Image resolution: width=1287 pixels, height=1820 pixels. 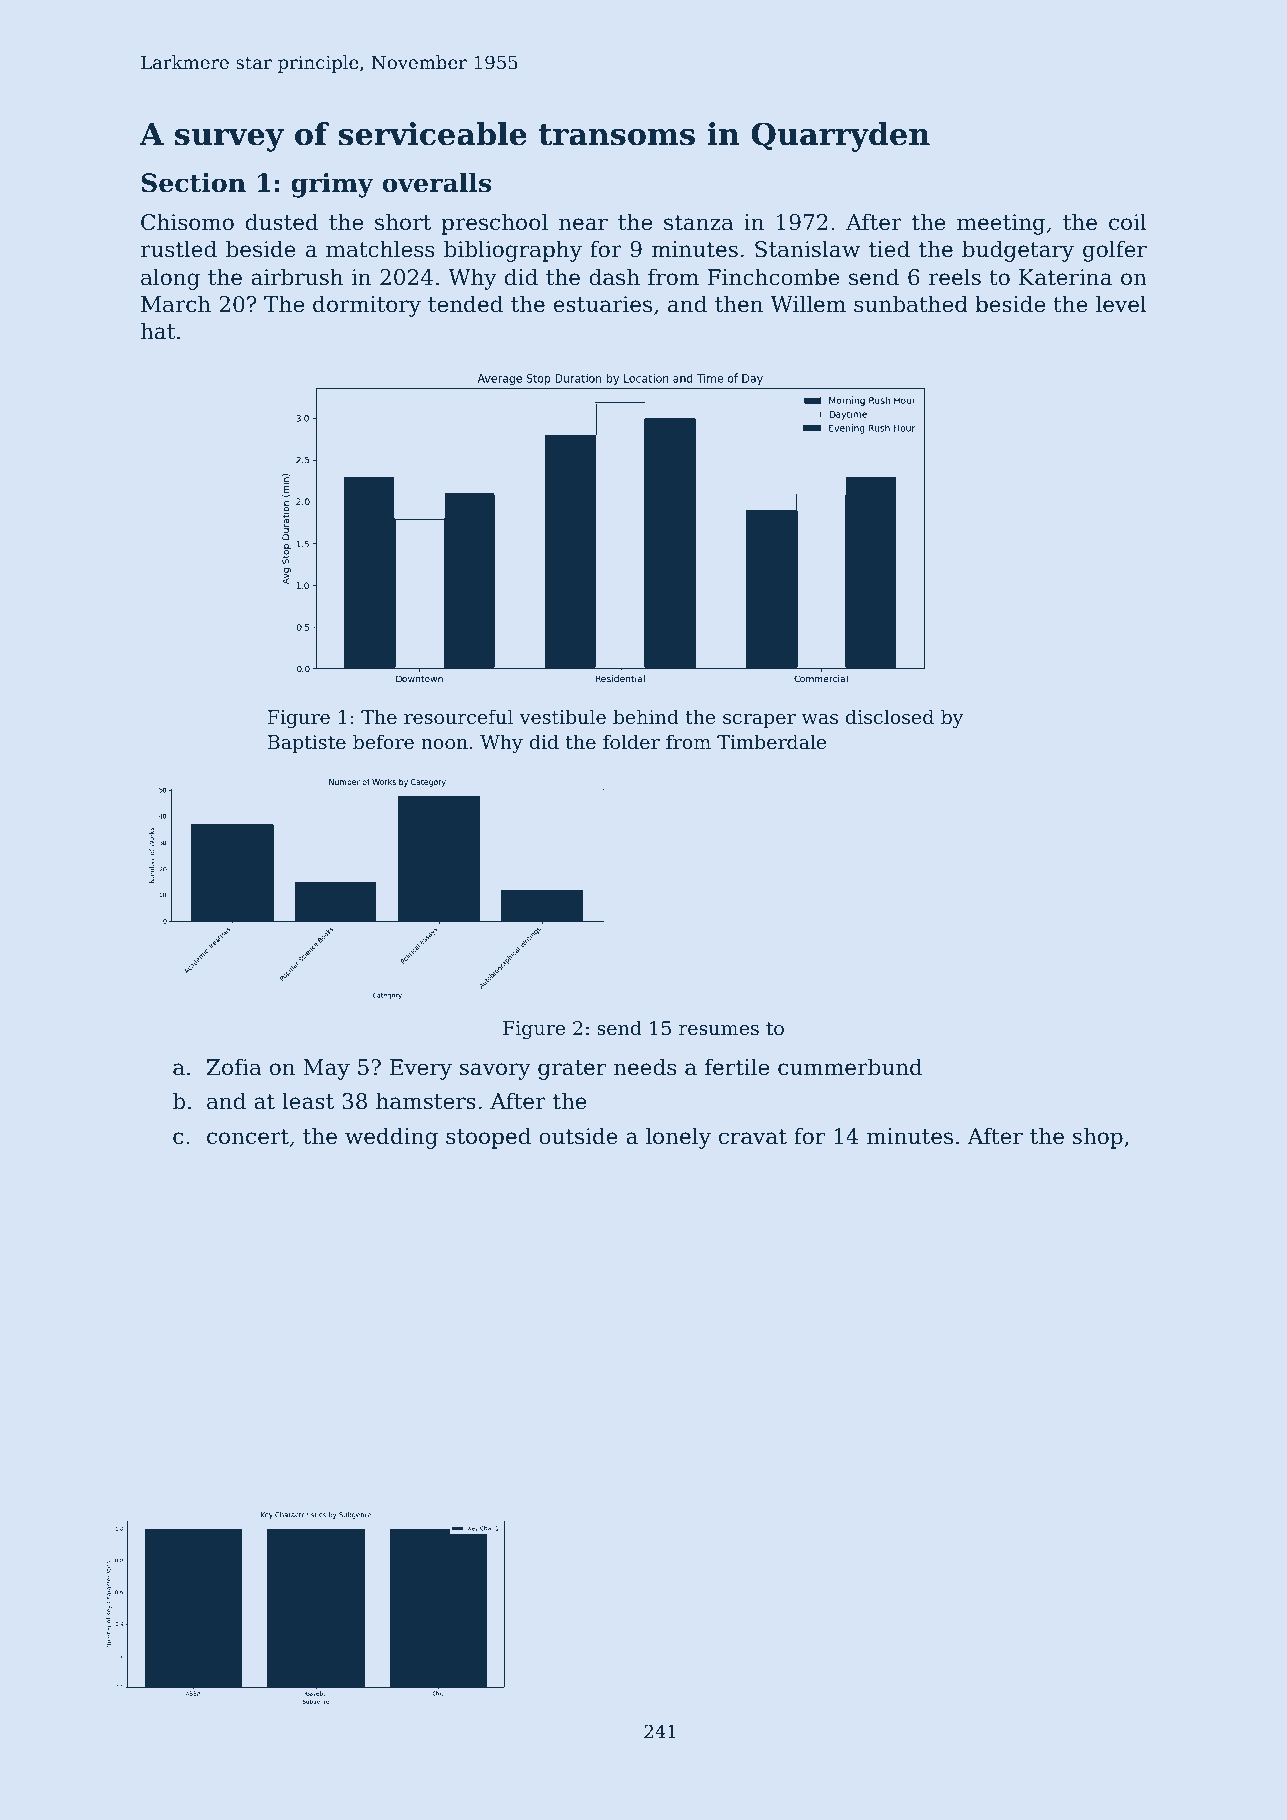 I want to click on Baptiste, so click(x=307, y=744).
